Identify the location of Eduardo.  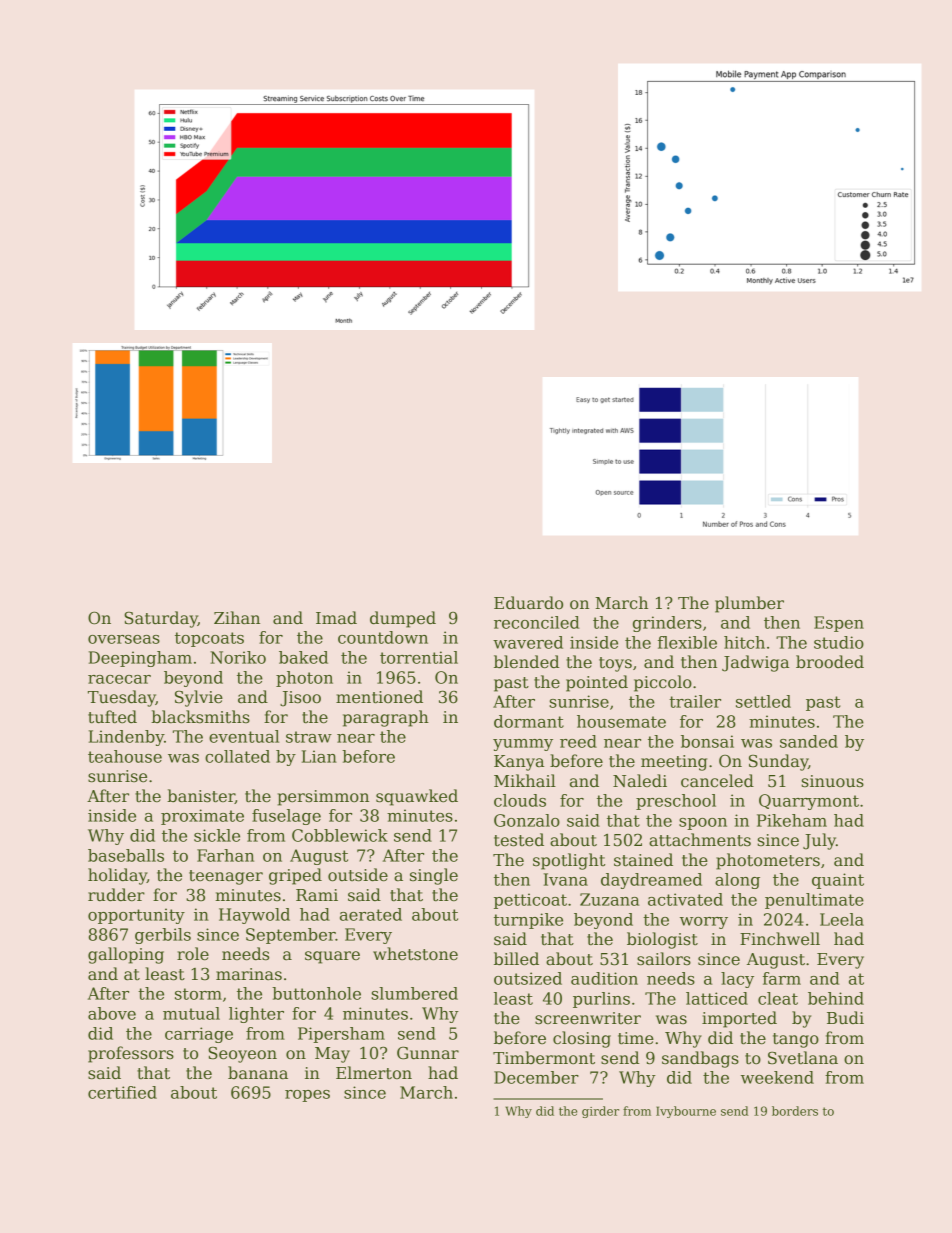
(528, 603).
